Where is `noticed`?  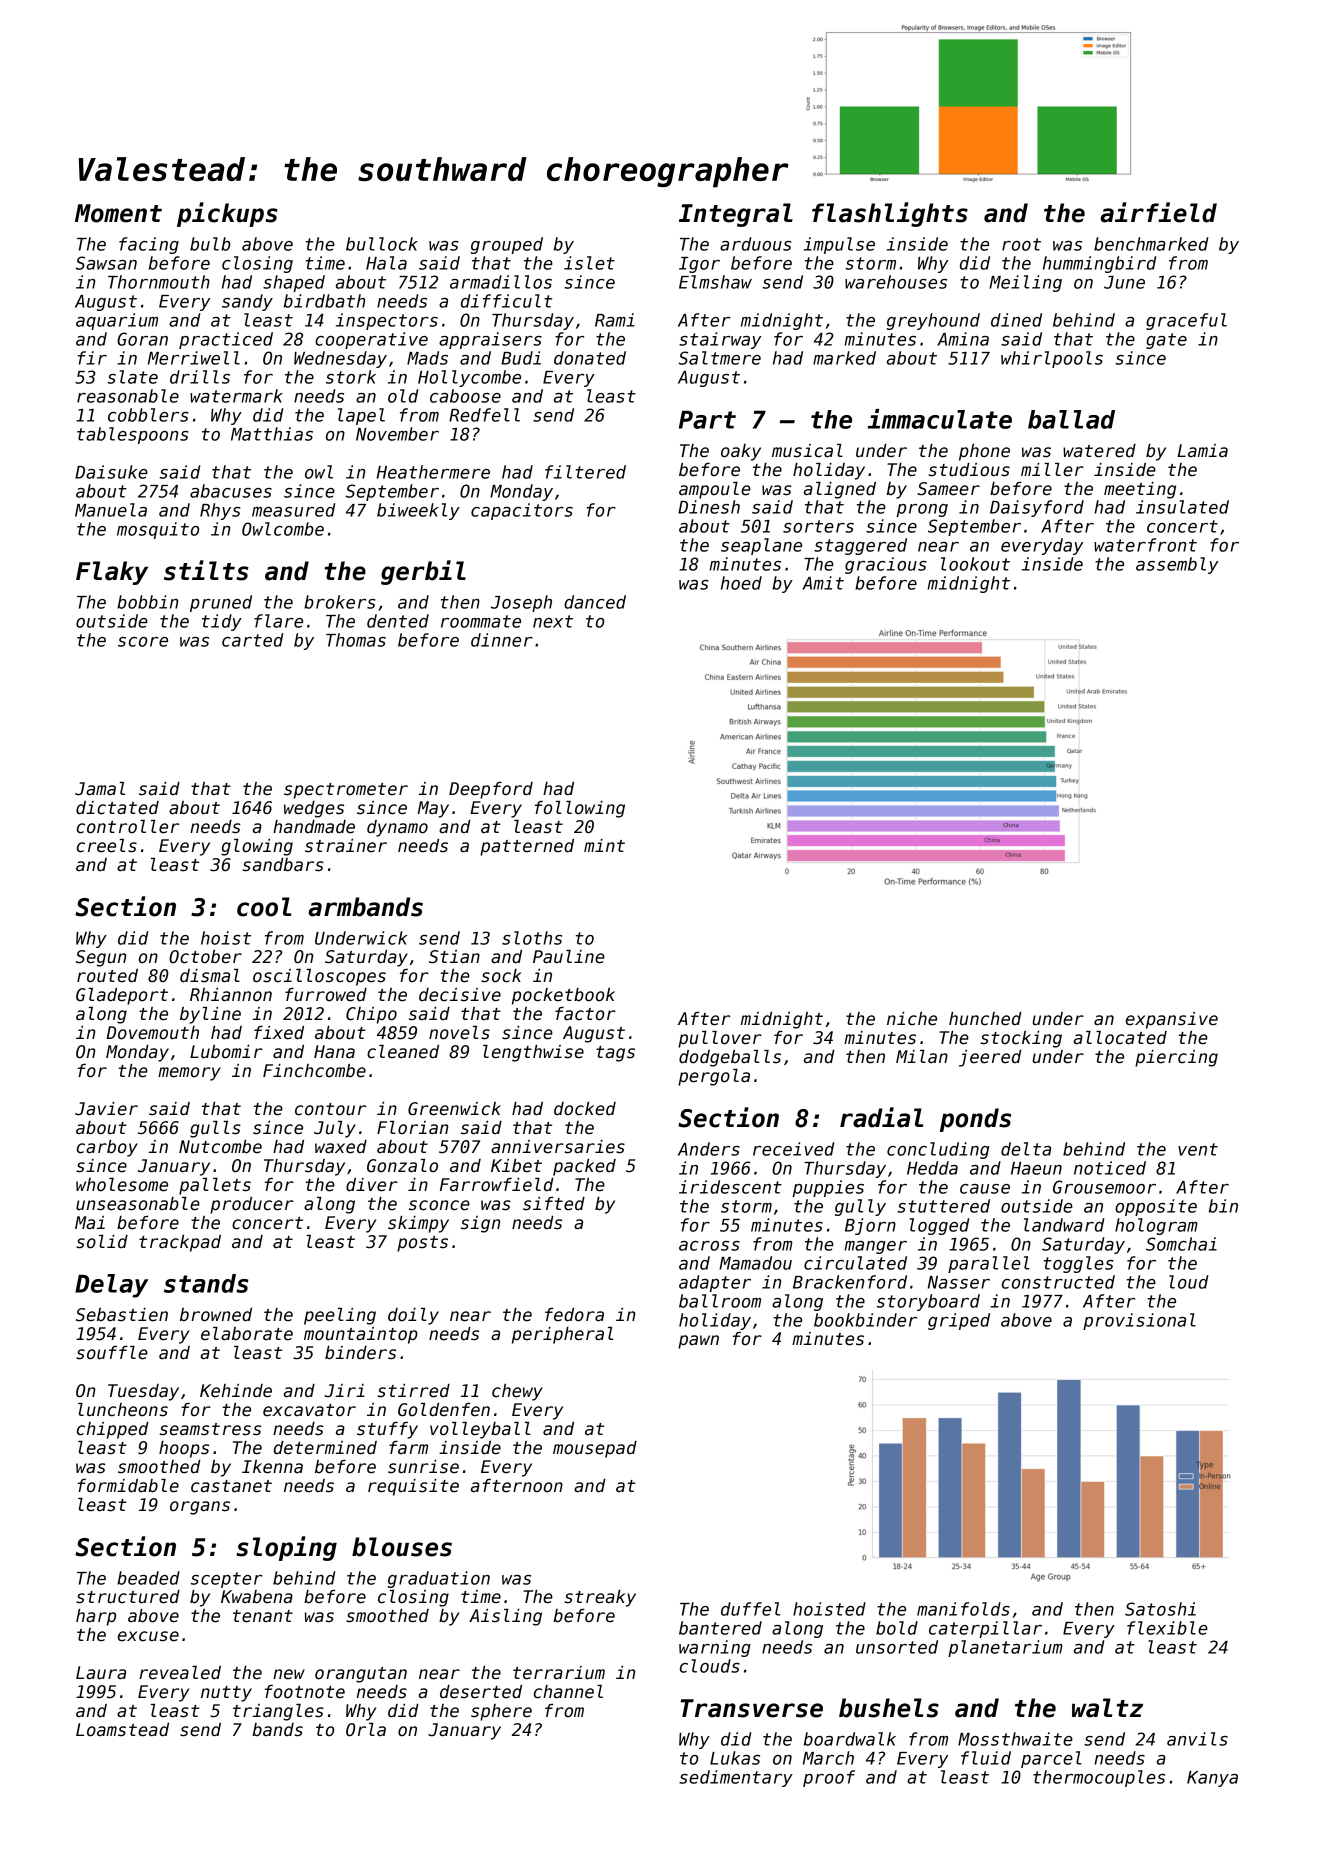 noticed is located at coordinates (1110, 1168).
